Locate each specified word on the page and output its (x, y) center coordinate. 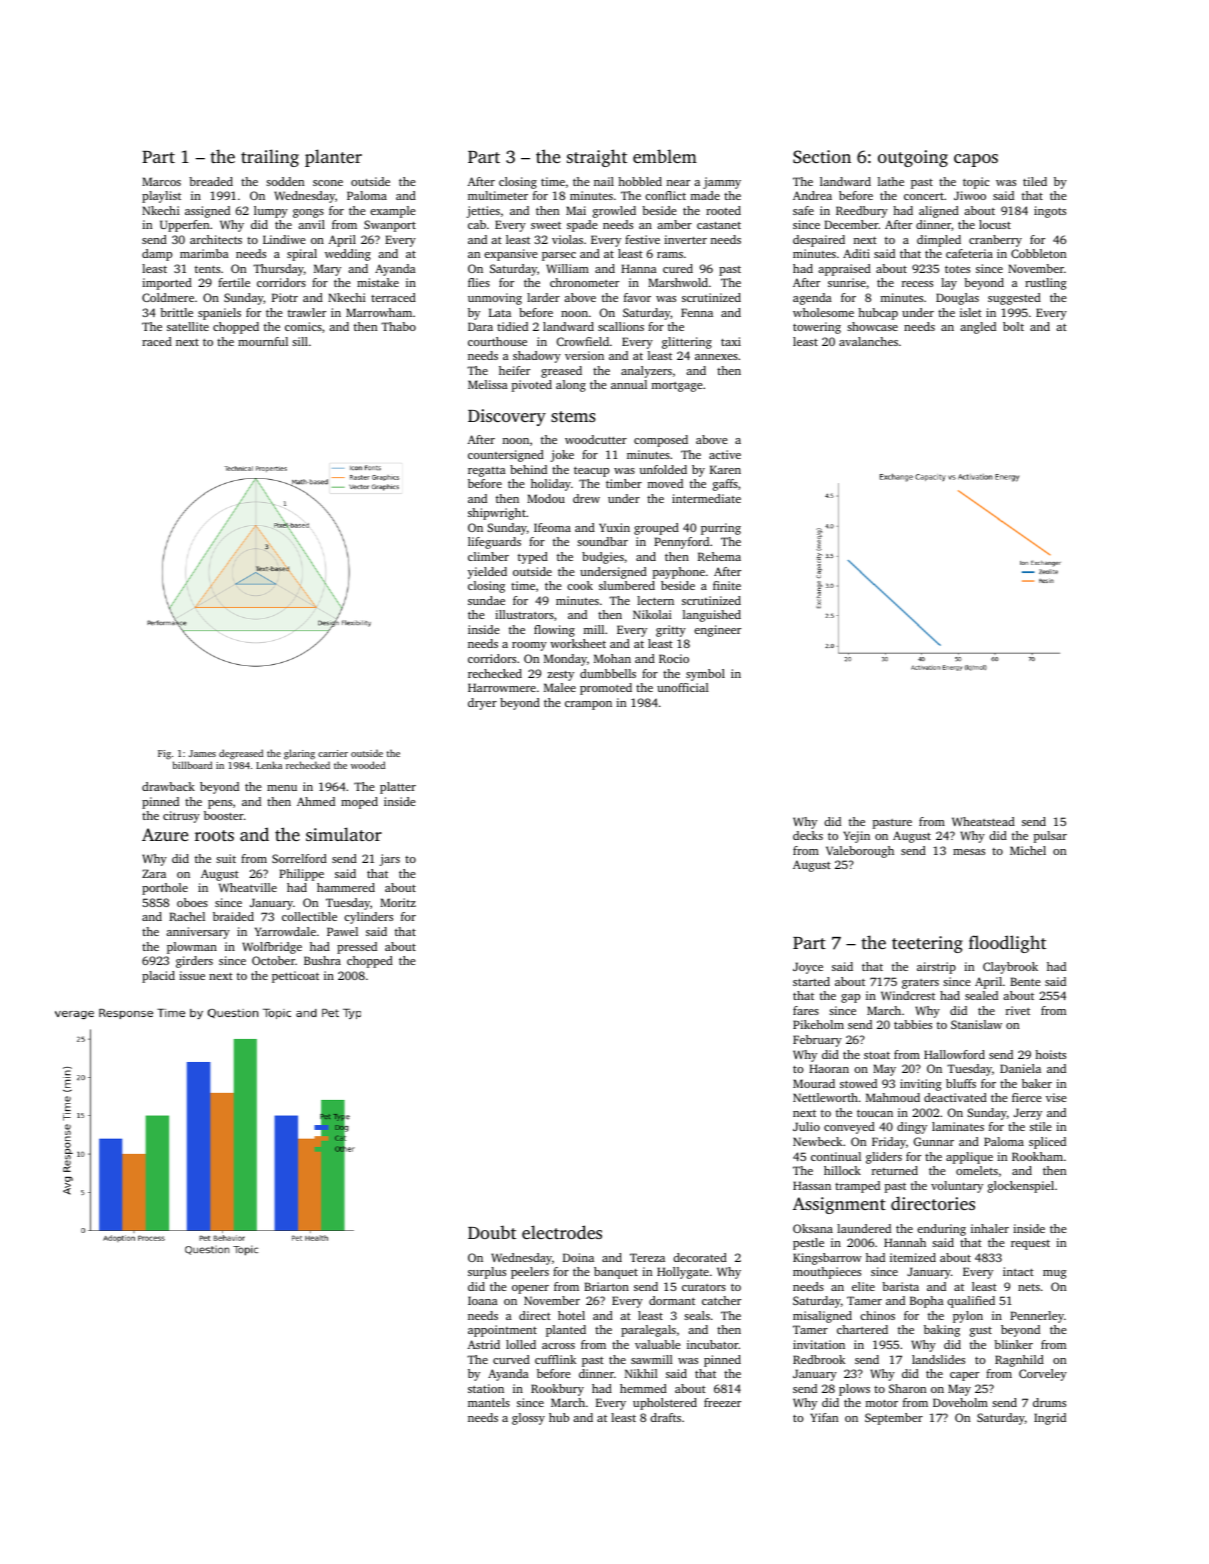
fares (806, 1010)
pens (220, 804)
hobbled (640, 181)
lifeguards (494, 543)
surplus (487, 1273)
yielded (487, 573)
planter (333, 158)
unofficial (683, 687)
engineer (717, 631)
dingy (912, 1128)
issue (192, 975)
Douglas (957, 299)
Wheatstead (983, 821)
